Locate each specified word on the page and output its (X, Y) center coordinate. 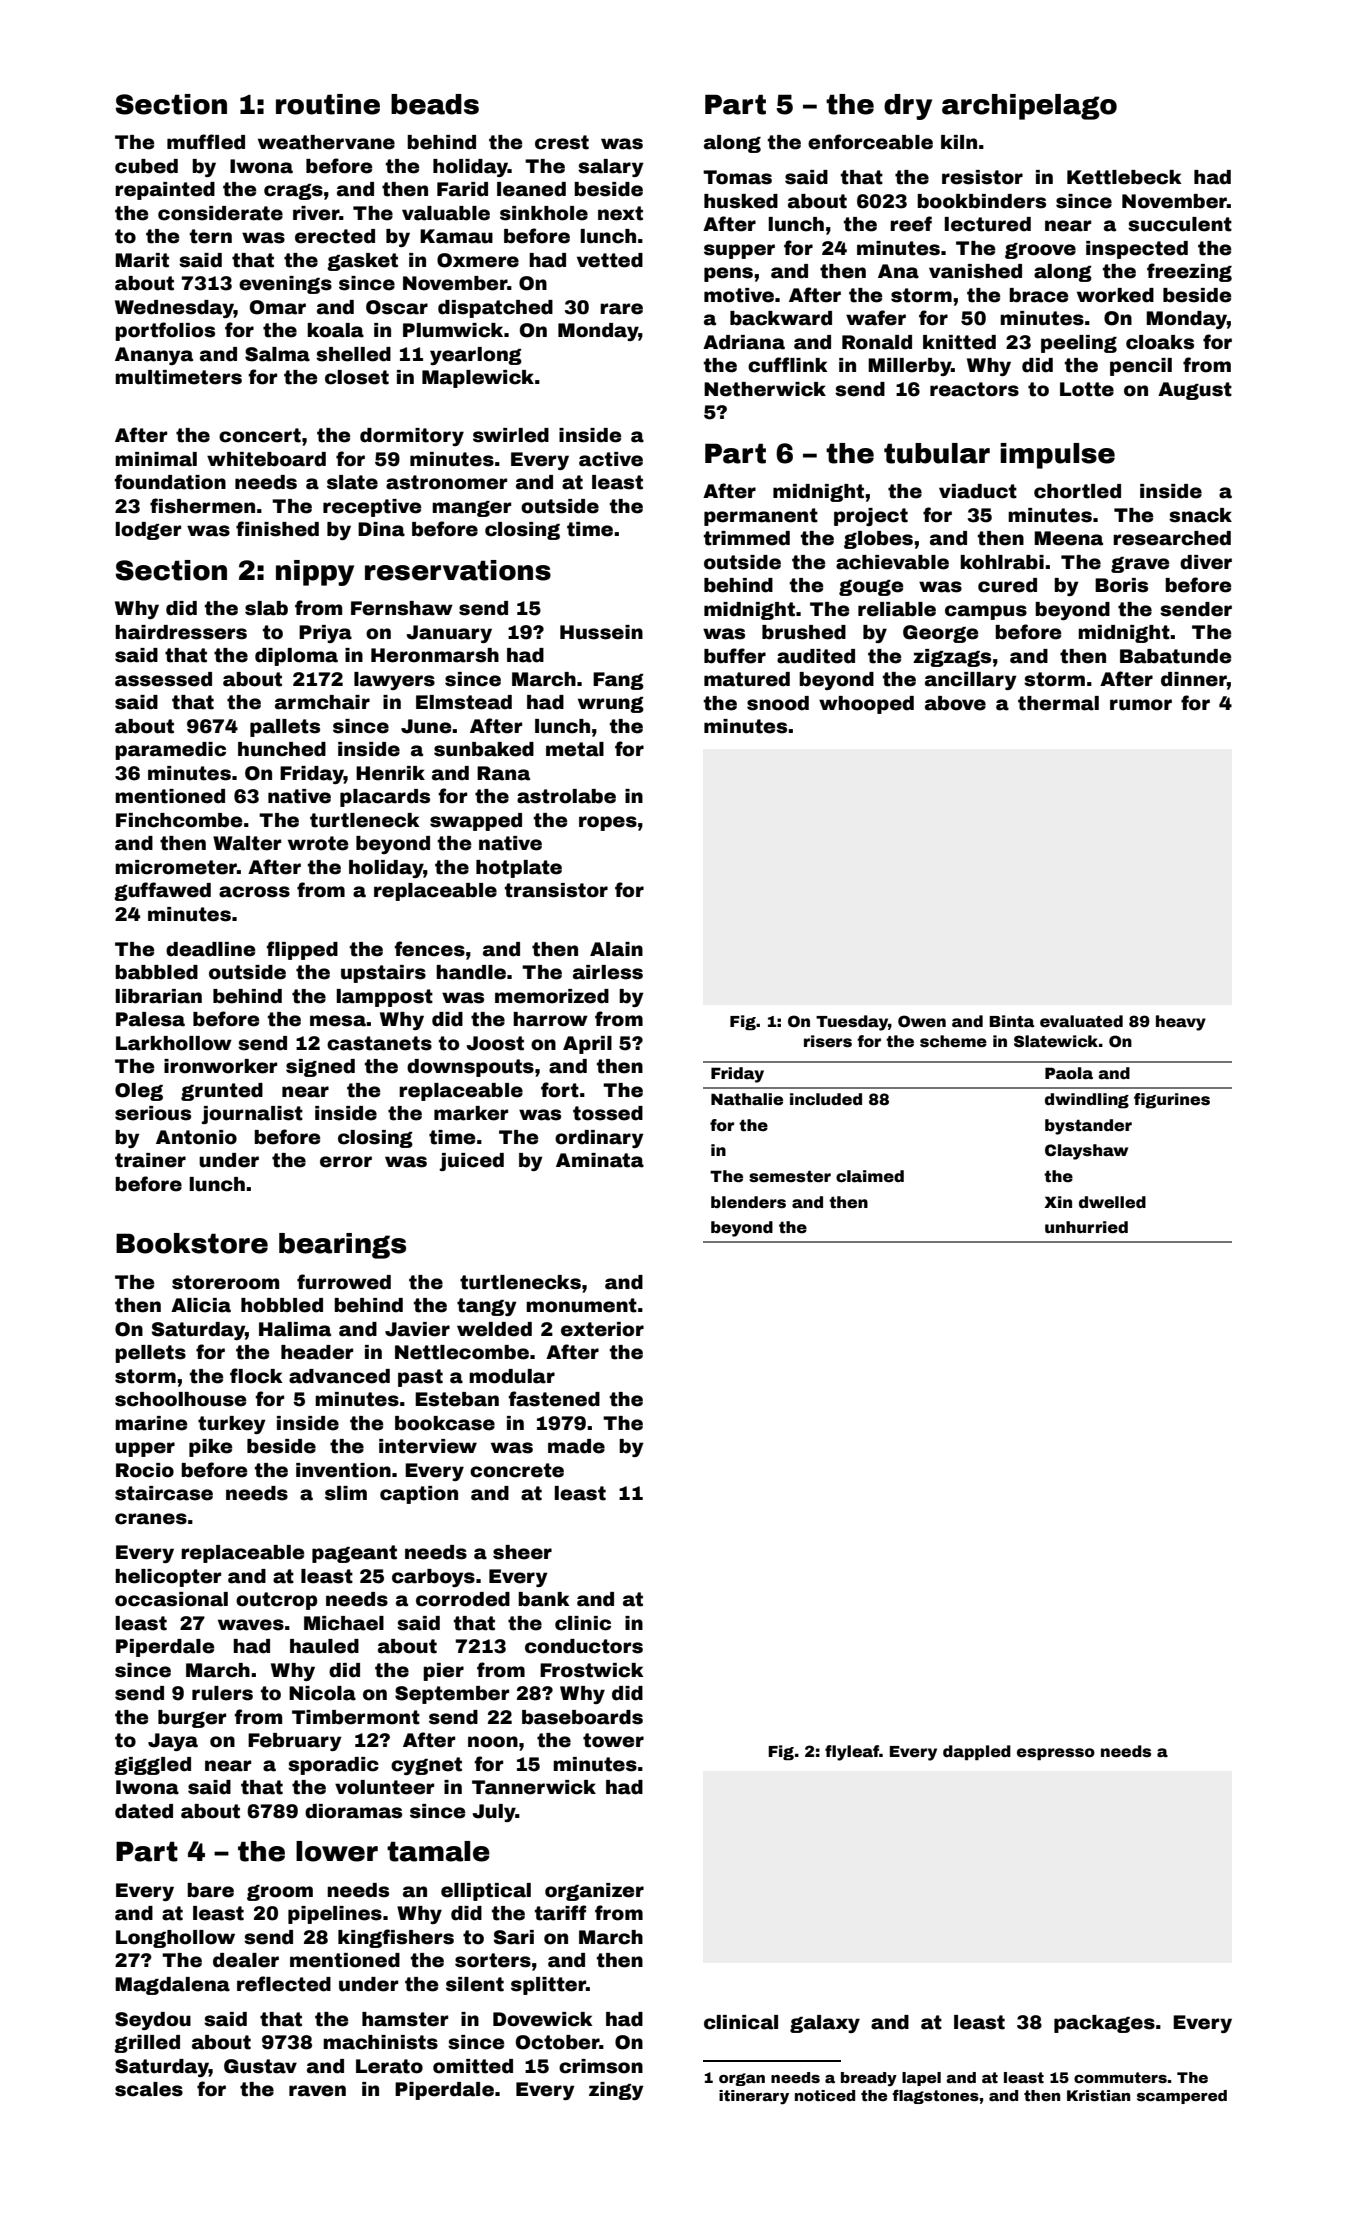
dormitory (412, 437)
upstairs (383, 974)
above (955, 703)
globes (878, 540)
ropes (608, 823)
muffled (206, 142)
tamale (438, 1851)
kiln (959, 142)
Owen (922, 1021)
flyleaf (852, 1753)
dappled (977, 1752)
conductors (584, 1646)
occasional (171, 1599)
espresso (1056, 1754)
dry (908, 107)
